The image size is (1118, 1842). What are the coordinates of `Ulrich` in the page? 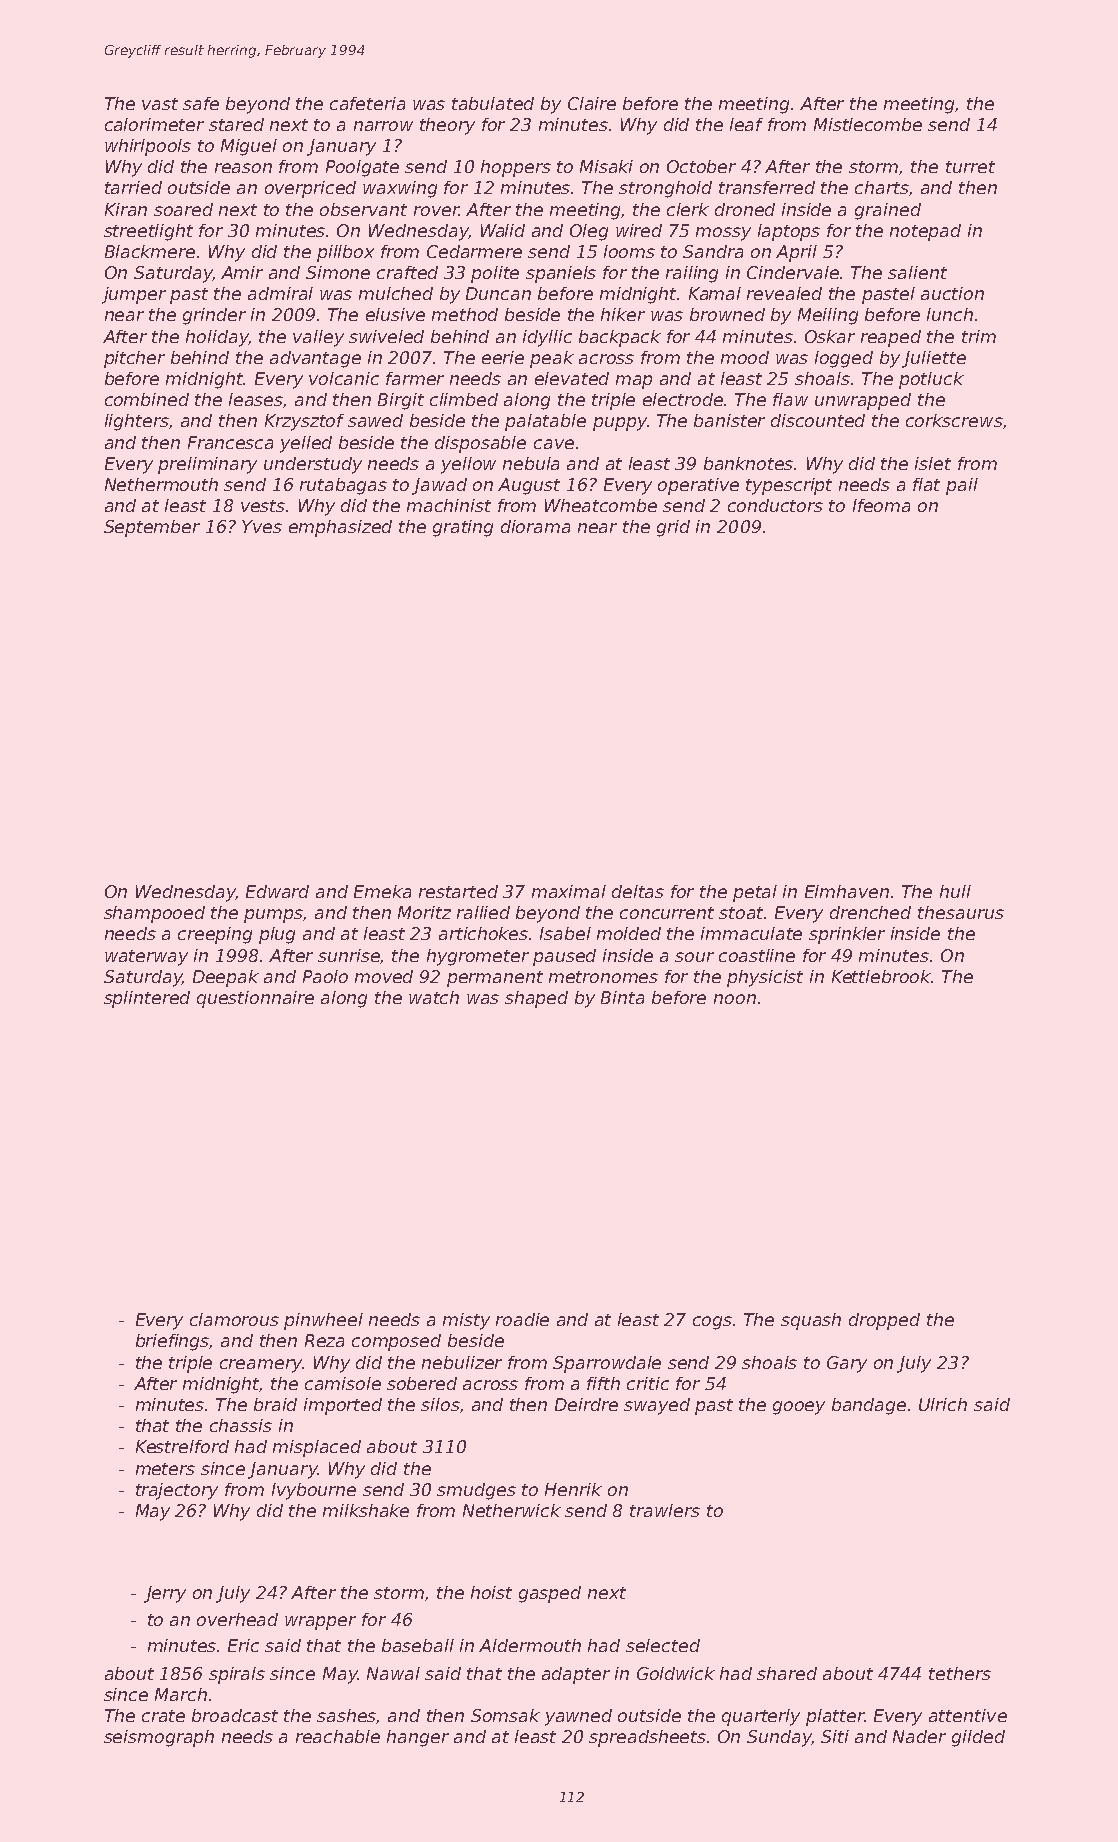 It's located at (943, 1404).
